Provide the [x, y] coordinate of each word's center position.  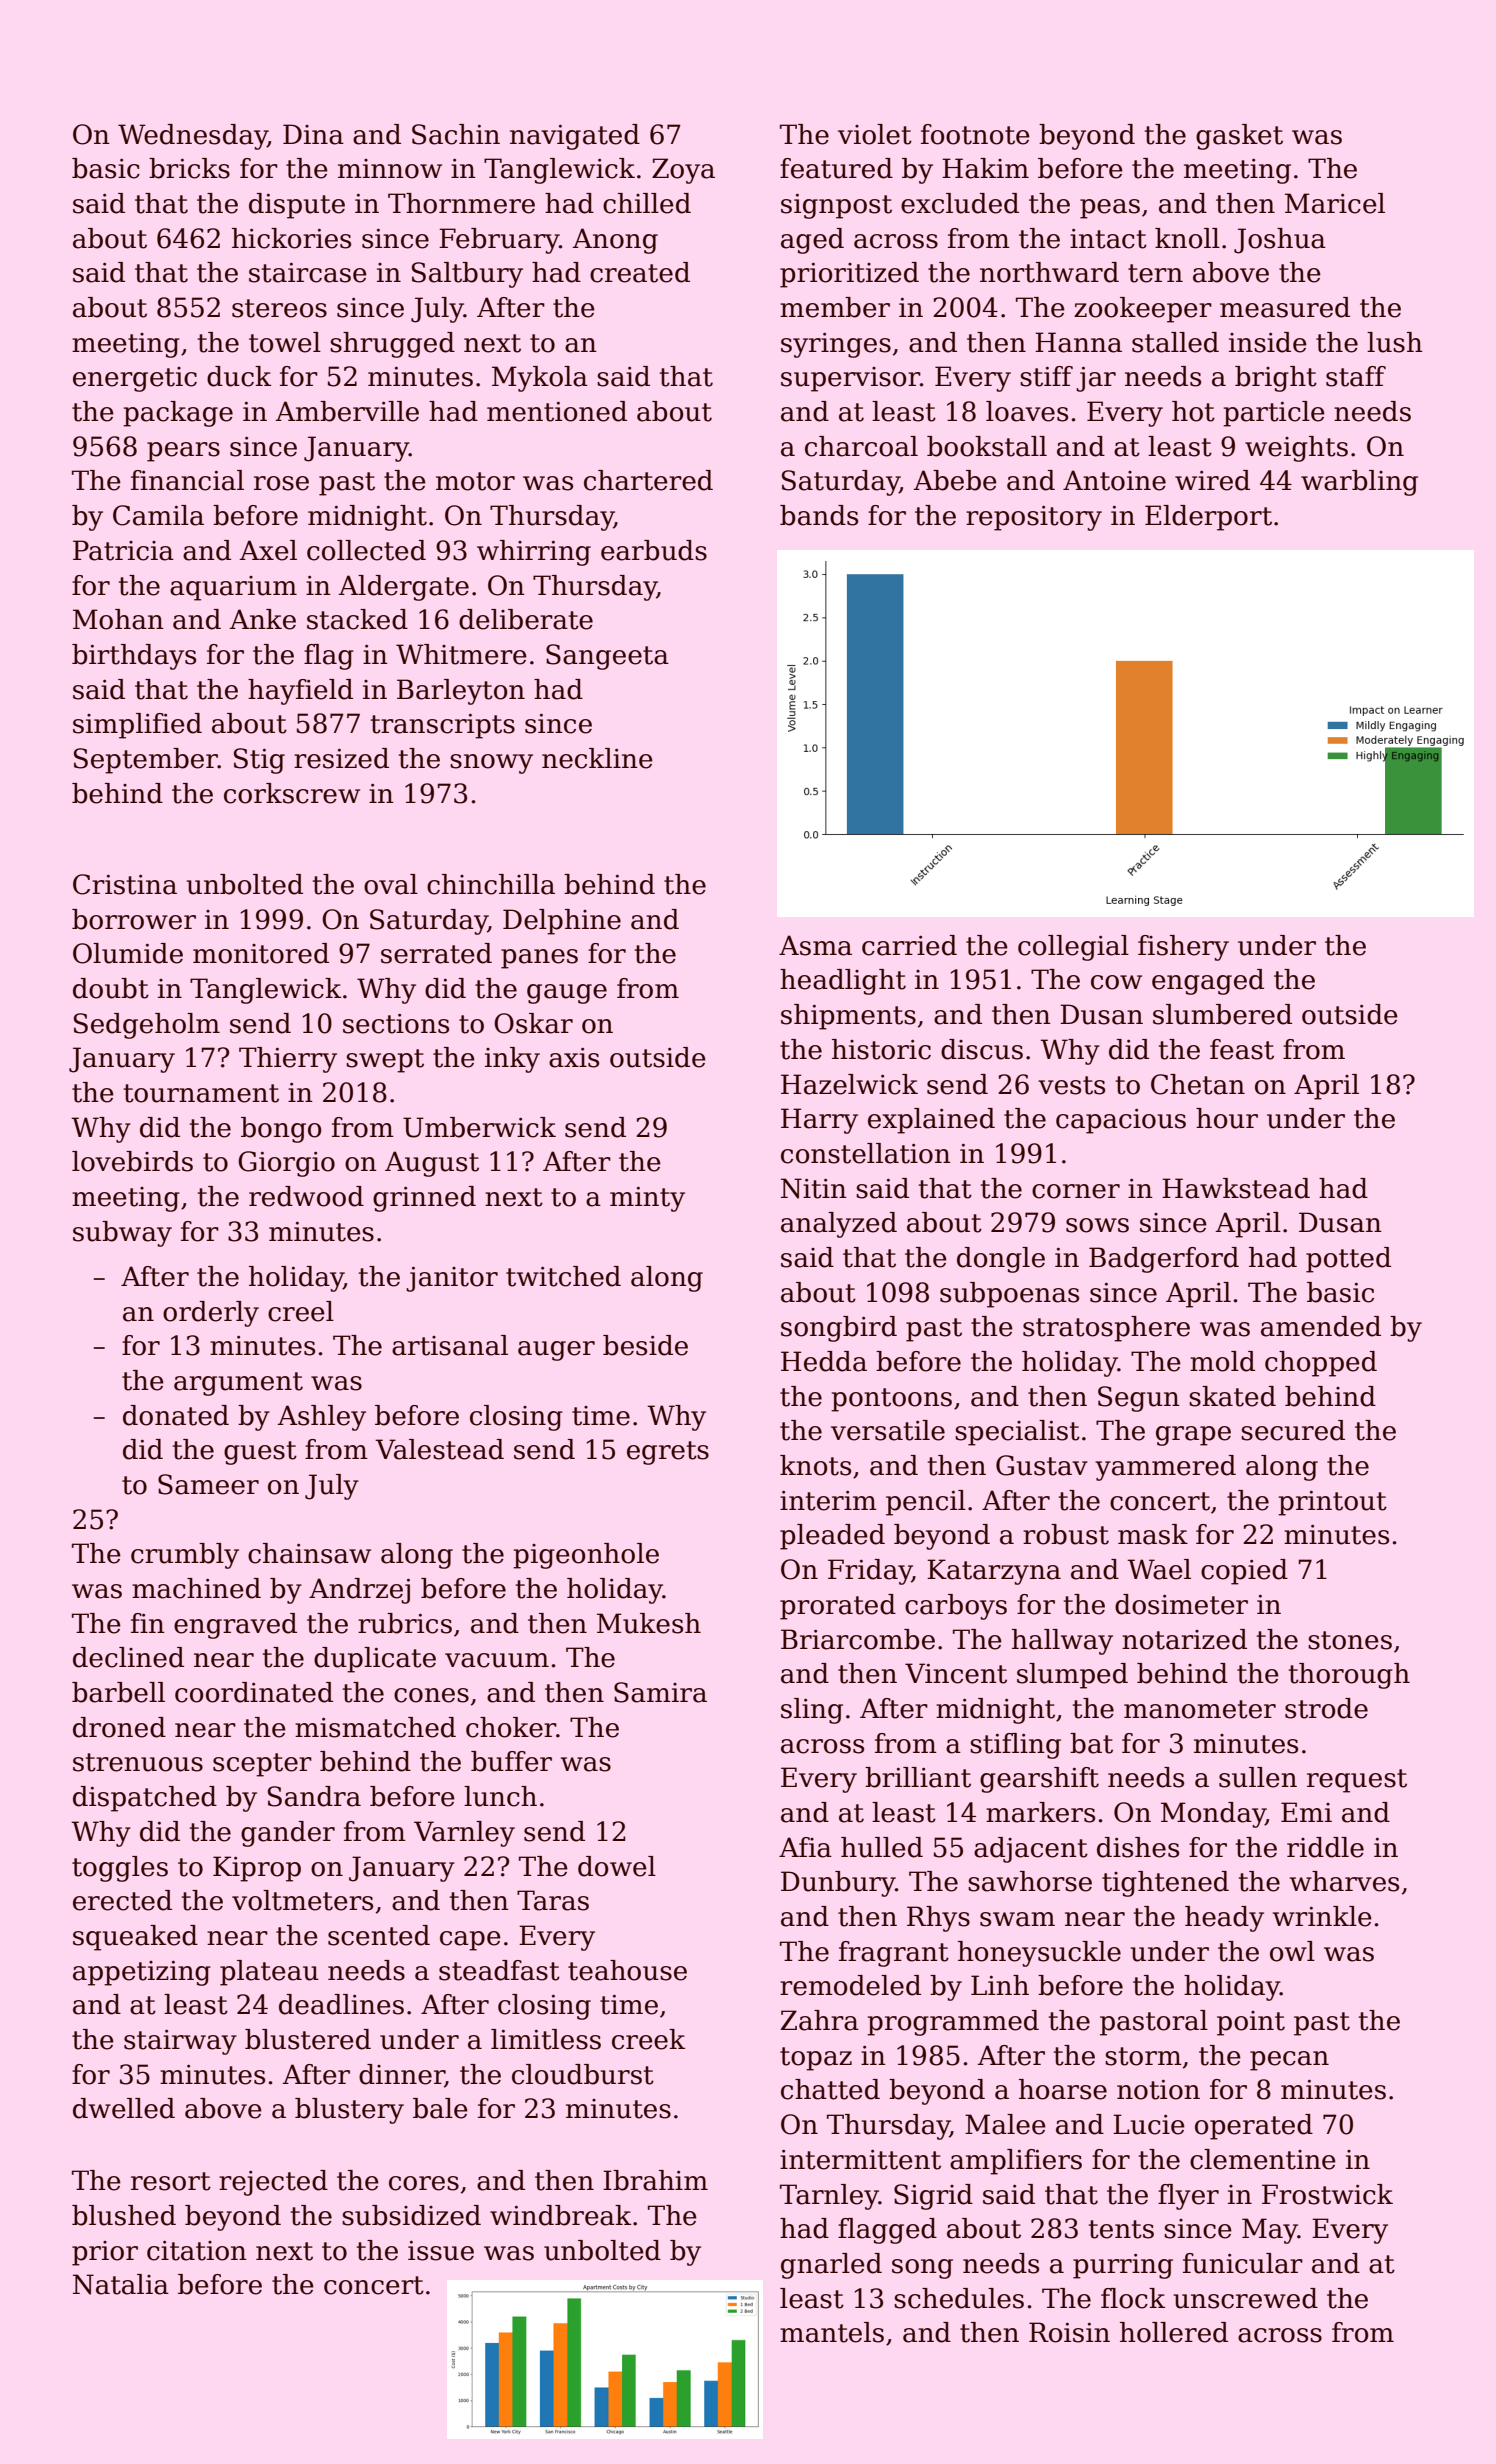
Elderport [1208, 518]
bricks [189, 168]
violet [875, 134]
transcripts [443, 726]
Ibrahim [655, 2180]
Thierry [288, 1060]
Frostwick [1327, 2194]
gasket [1239, 137]
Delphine [562, 922]
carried [909, 945]
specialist [1017, 1433]
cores [424, 2183]
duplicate [375, 1660]
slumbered [1222, 1014]
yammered [1165, 1468]
